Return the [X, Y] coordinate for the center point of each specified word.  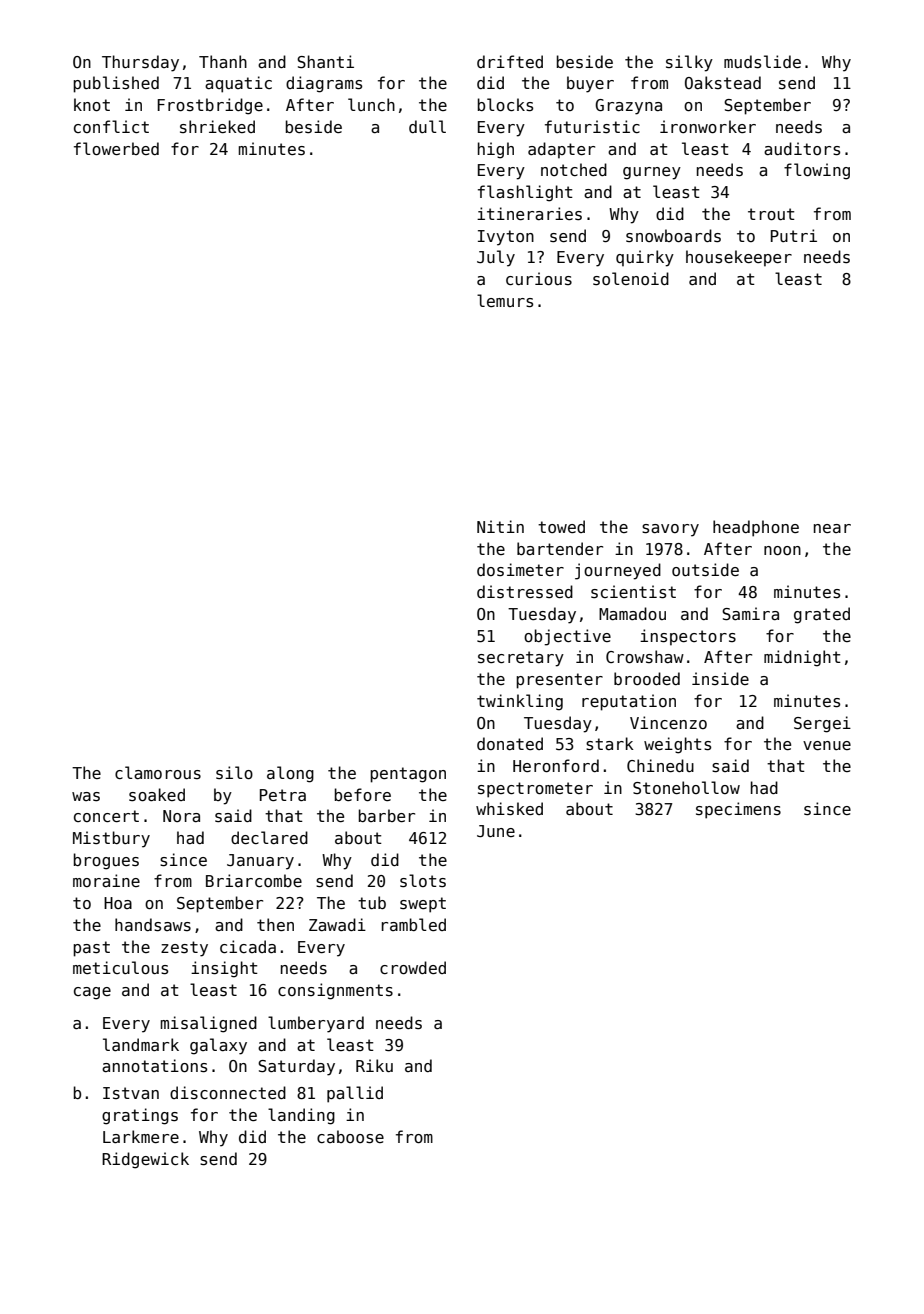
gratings [140, 1116]
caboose [350, 1137]
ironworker [708, 127]
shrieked [217, 126]
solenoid [631, 279]
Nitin [500, 526]
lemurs [505, 301]
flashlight [525, 193]
